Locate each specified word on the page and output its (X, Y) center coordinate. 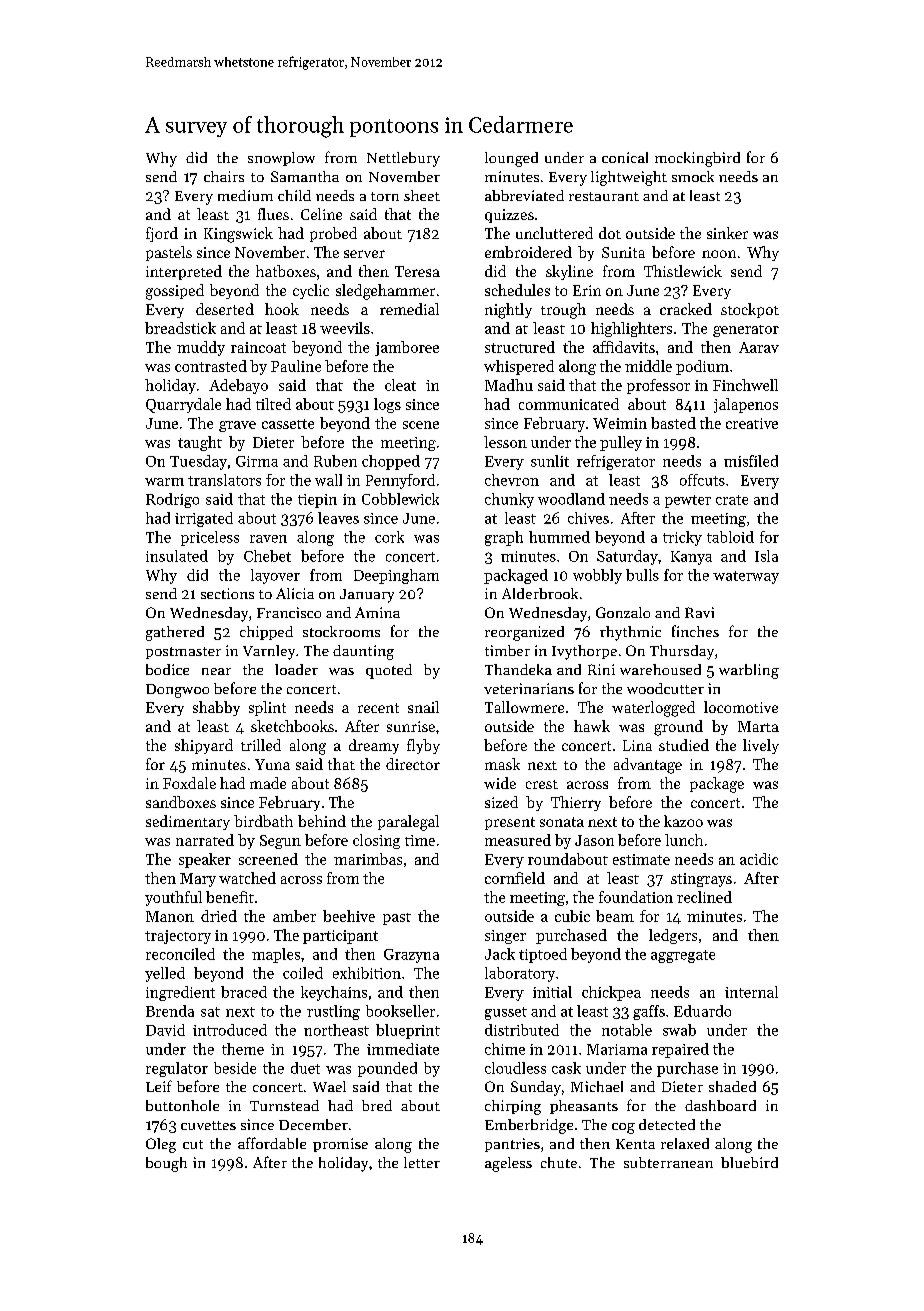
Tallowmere (524, 707)
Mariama (617, 1049)
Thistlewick (683, 271)
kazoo (683, 821)
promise (340, 1145)
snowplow (281, 159)
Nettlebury (403, 159)
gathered (175, 633)
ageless (508, 1164)
